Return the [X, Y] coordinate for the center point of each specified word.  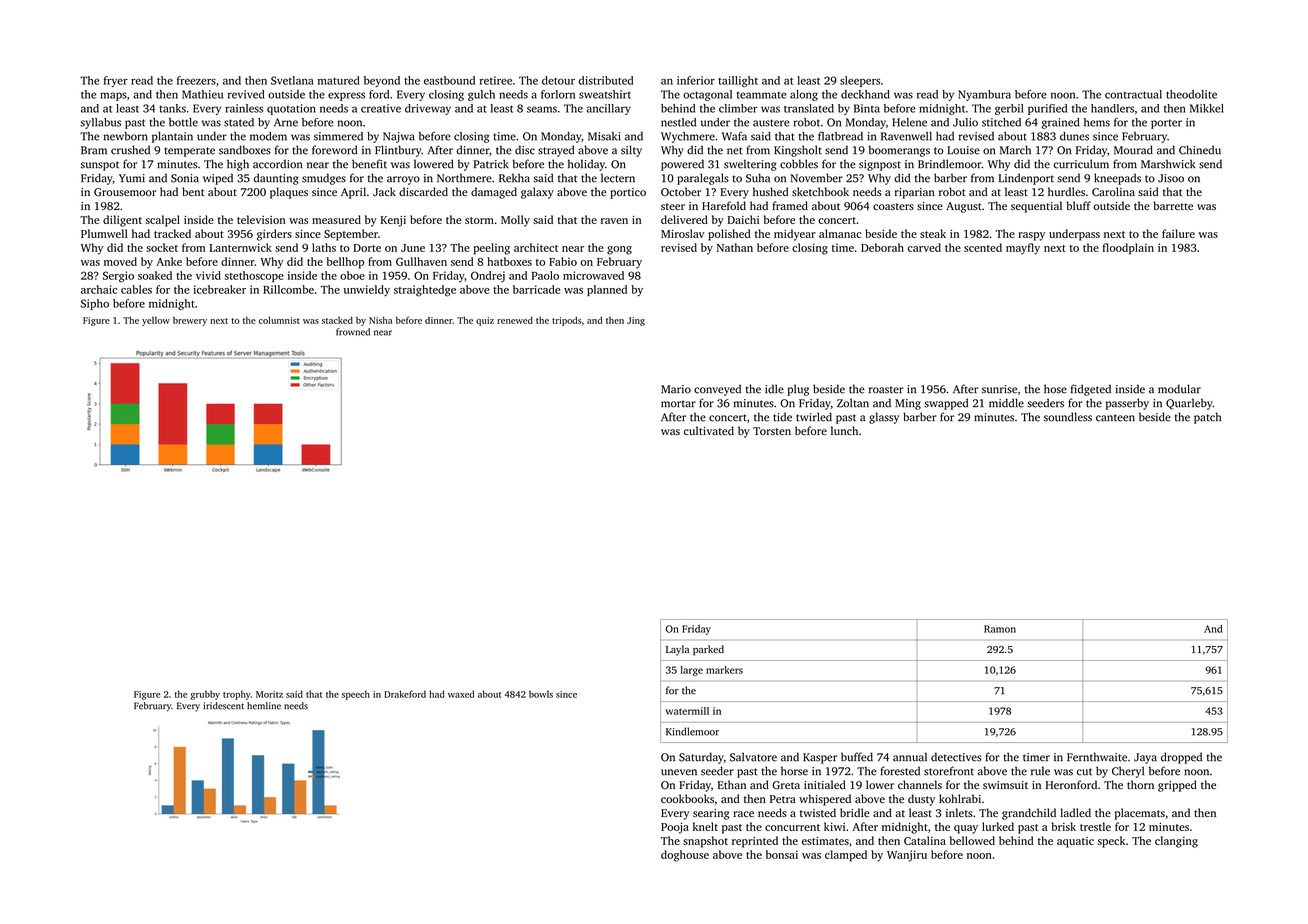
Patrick [491, 164]
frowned [353, 332]
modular [1179, 389]
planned [607, 290]
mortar [678, 404]
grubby [205, 695]
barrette [1173, 205]
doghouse [685, 856]
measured [336, 219]
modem [268, 136]
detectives [956, 757]
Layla [677, 650]
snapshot [705, 842]
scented [983, 247]
